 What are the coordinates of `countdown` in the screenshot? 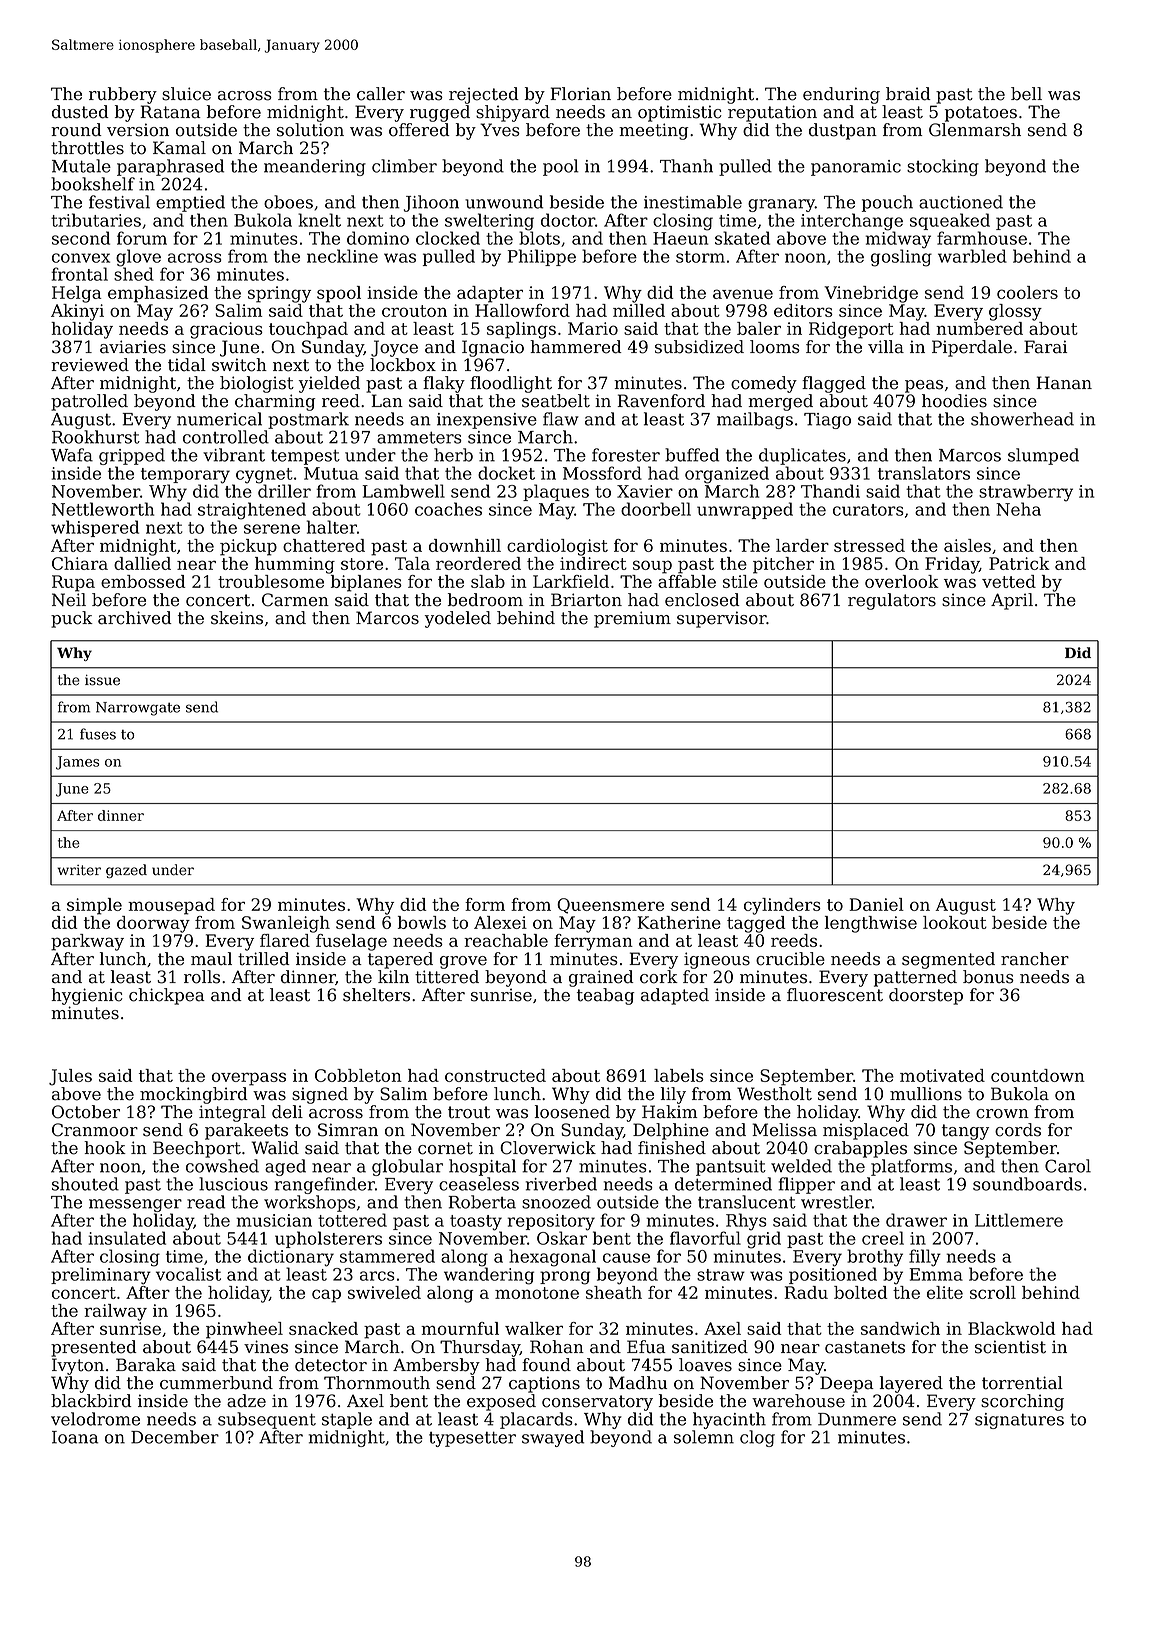 It's located at (1038, 1075).
